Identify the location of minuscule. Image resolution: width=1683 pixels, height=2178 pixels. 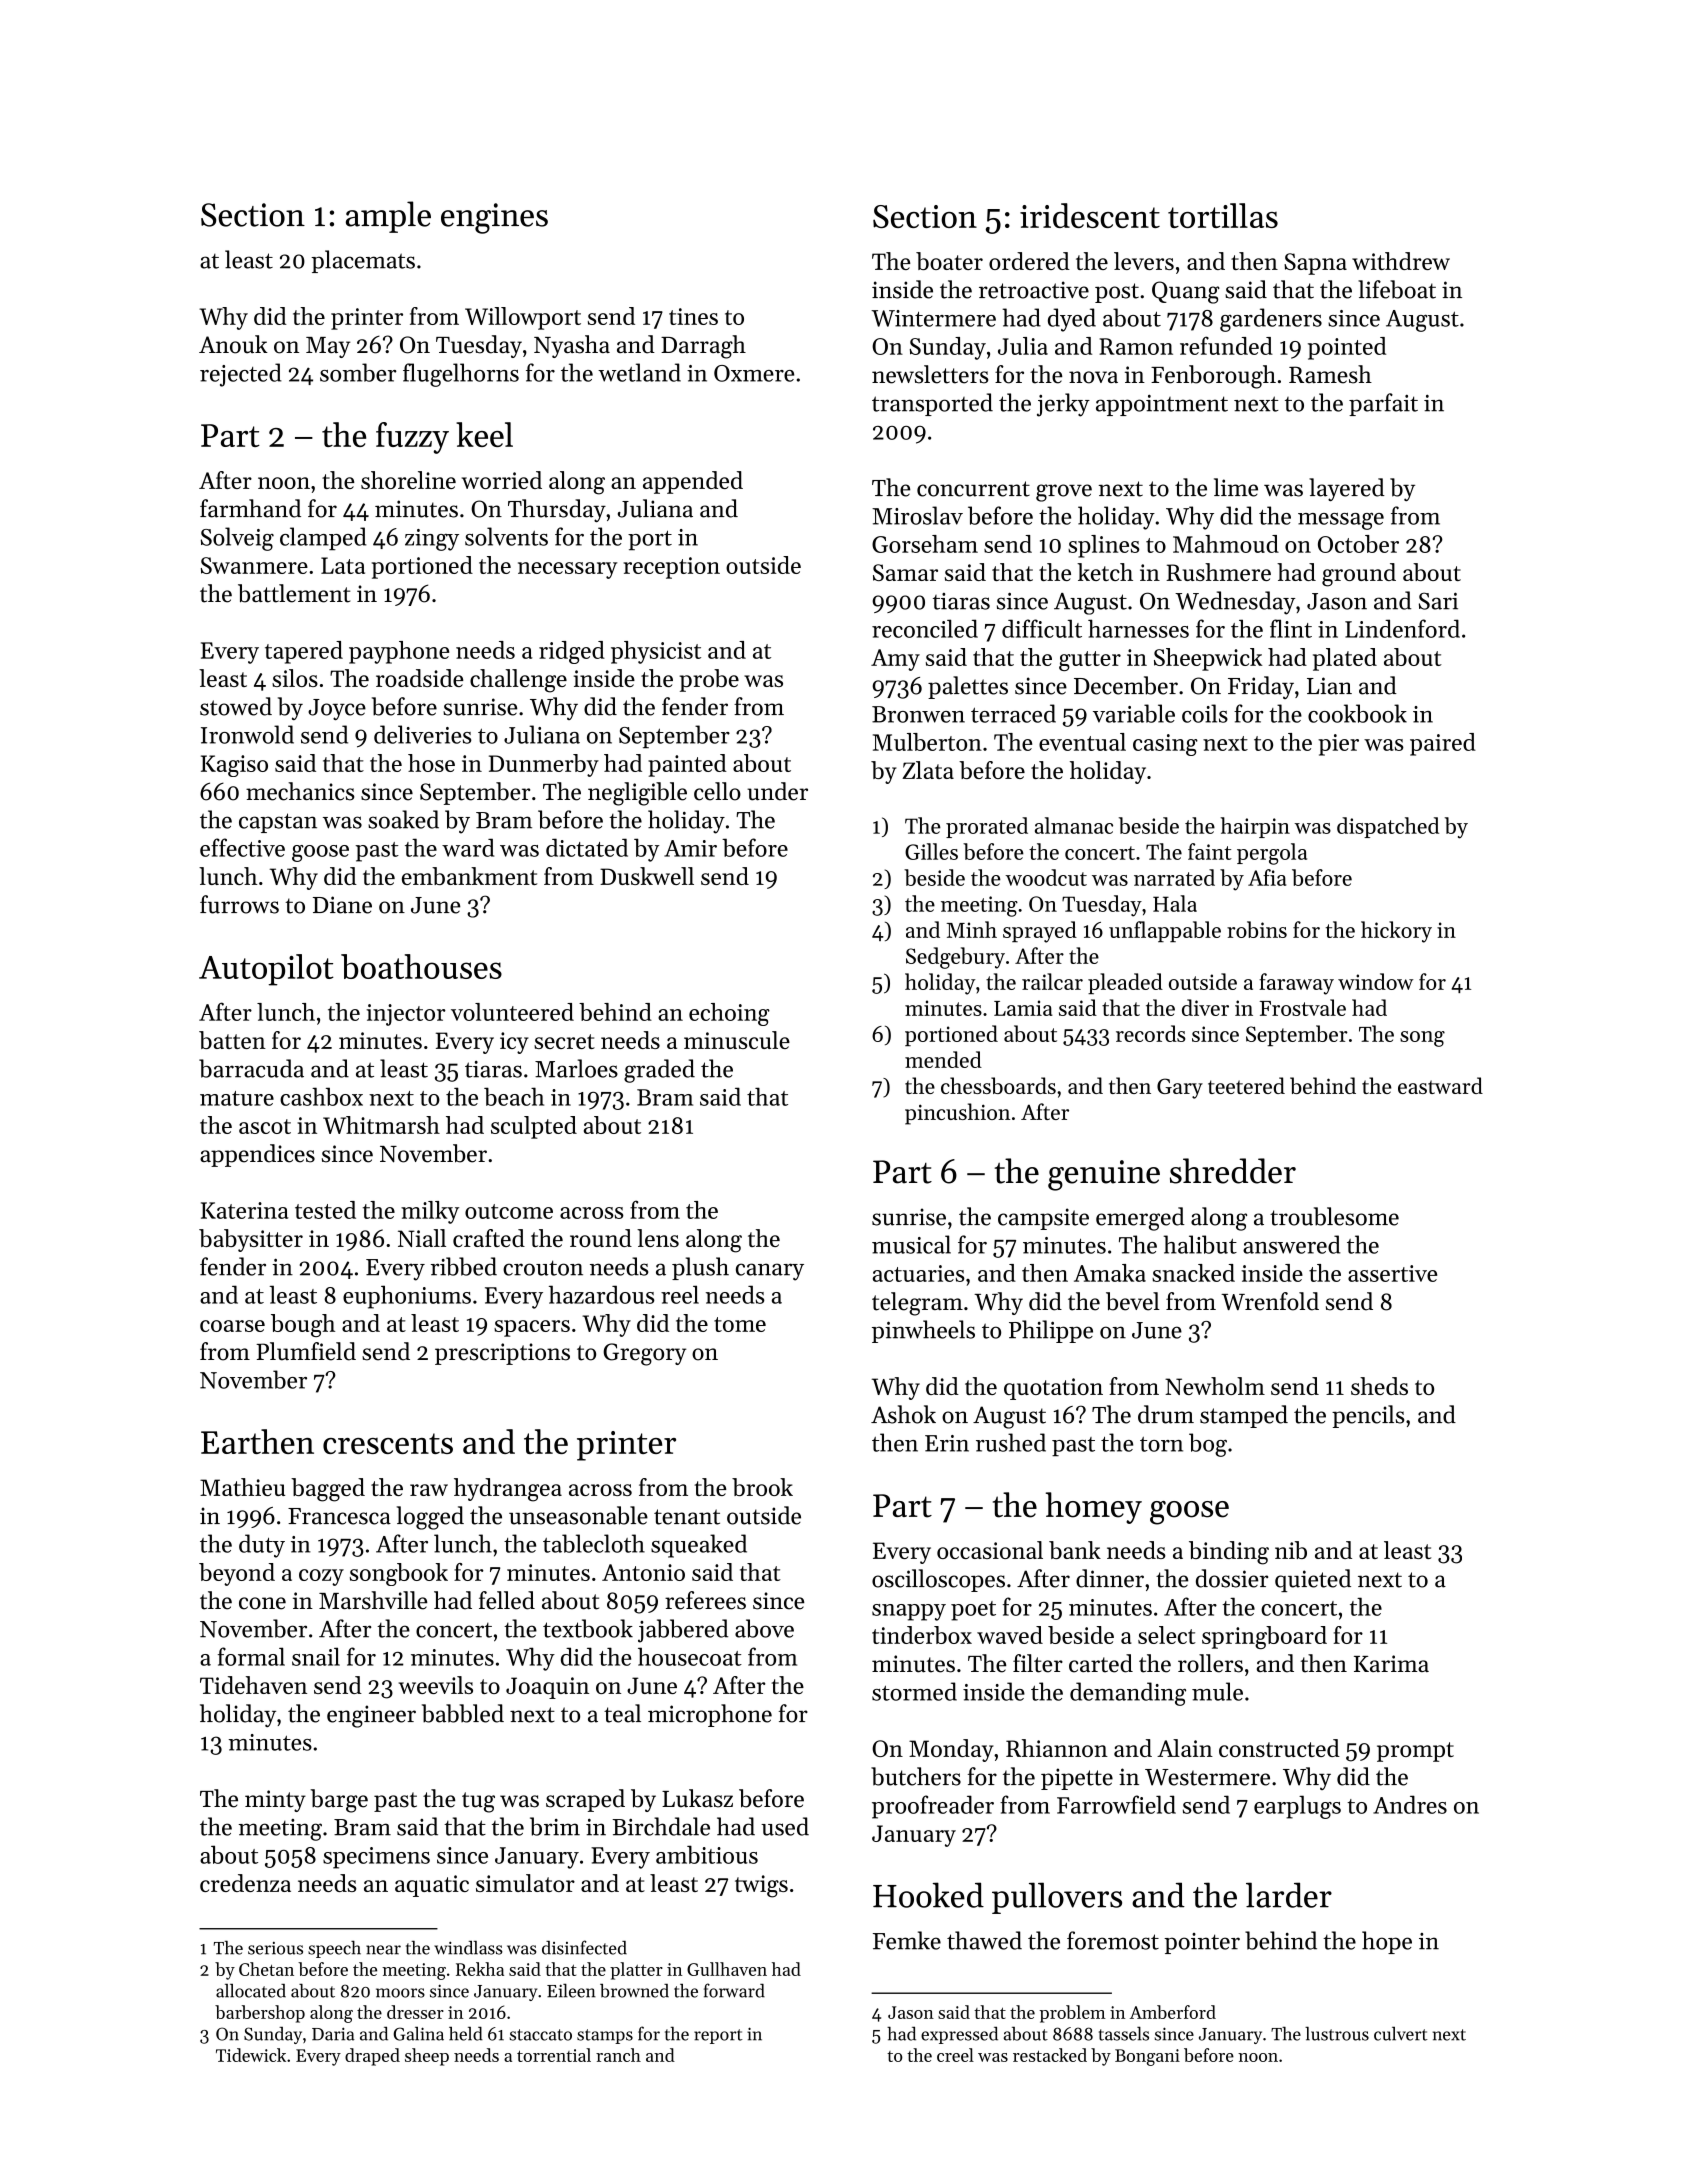
(737, 1040).
